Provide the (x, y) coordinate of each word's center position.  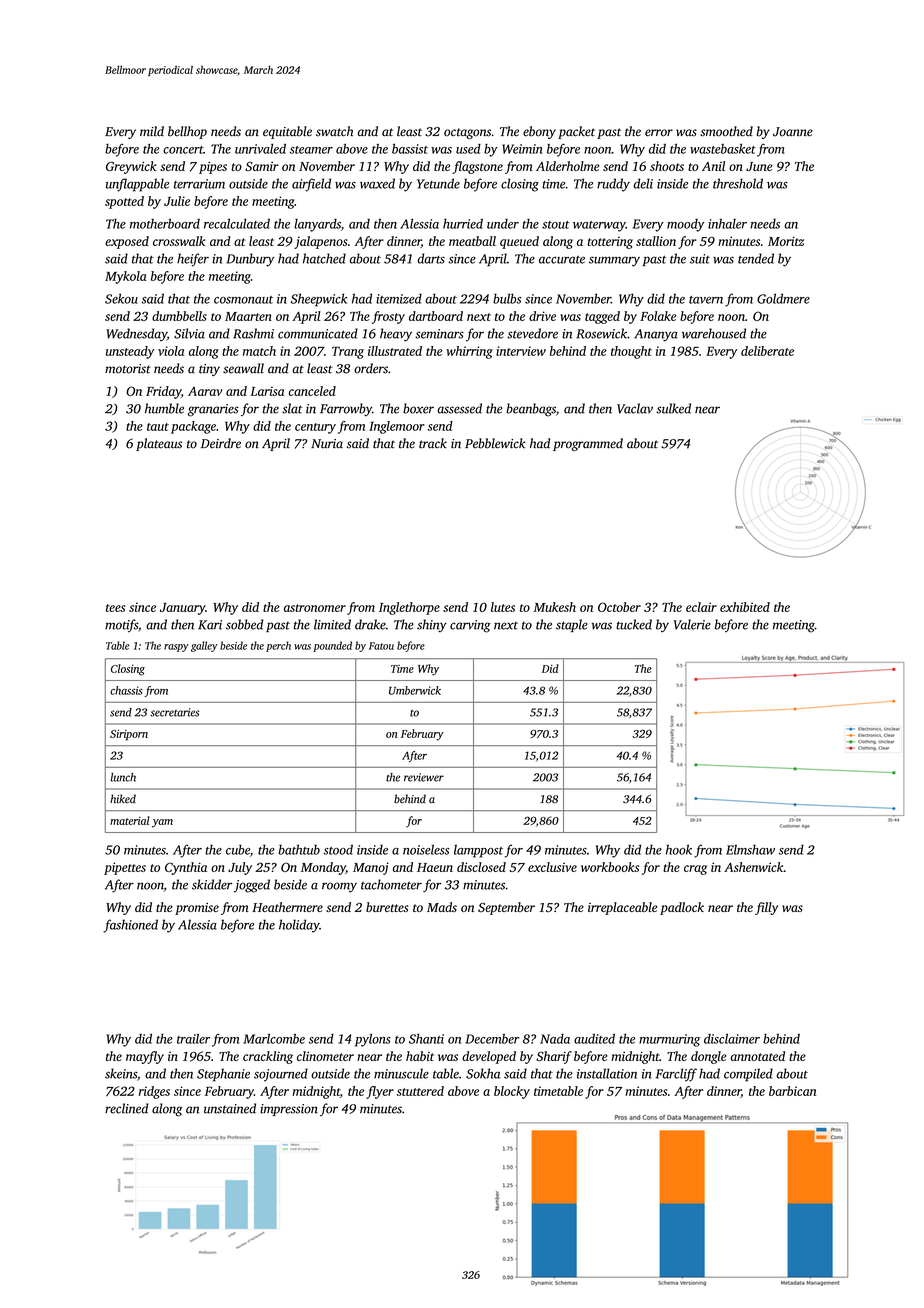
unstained (230, 1108)
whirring (469, 352)
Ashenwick (754, 867)
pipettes (125, 868)
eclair (701, 607)
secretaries (174, 712)
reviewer (424, 777)
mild (152, 131)
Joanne (793, 132)
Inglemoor (397, 427)
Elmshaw (750, 849)
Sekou (121, 298)
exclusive (552, 867)
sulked (673, 408)
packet (576, 132)
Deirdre (221, 443)
